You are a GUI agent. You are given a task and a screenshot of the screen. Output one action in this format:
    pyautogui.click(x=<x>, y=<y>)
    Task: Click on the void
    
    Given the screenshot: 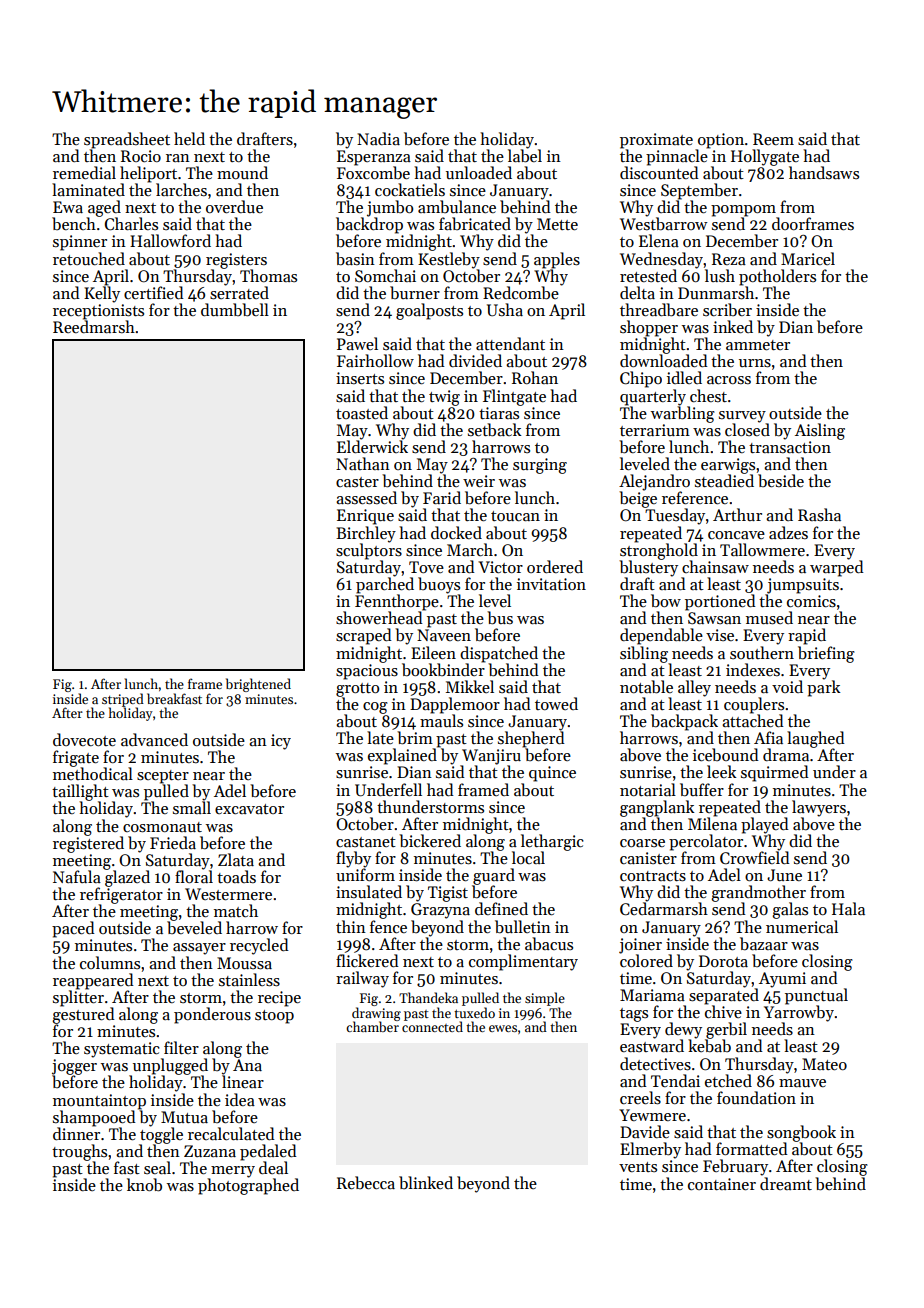 What is the action you would take?
    pyautogui.click(x=787, y=686)
